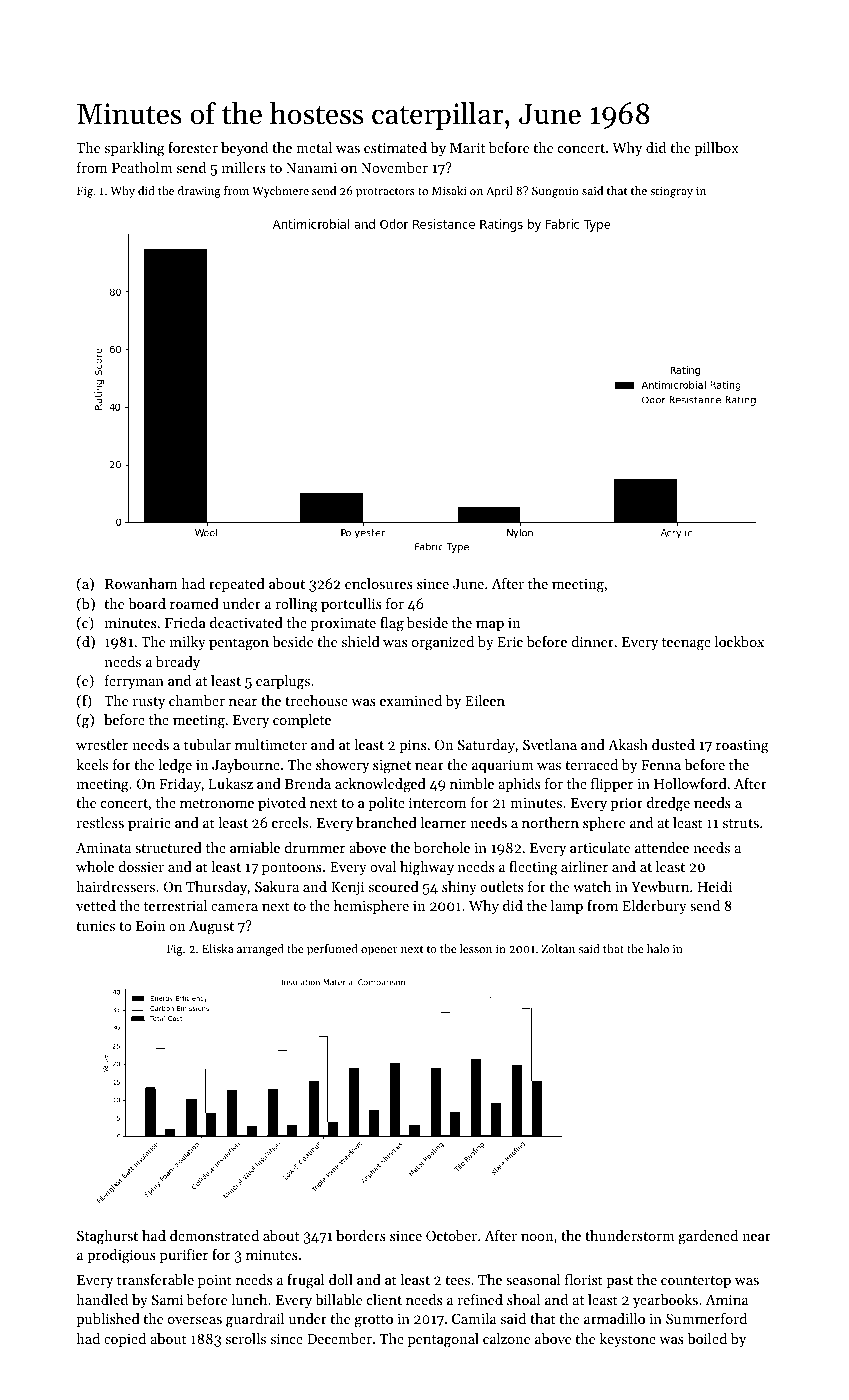 The image size is (849, 1400). What do you see at coordinates (193, 147) in the page?
I see `forester` at bounding box center [193, 147].
